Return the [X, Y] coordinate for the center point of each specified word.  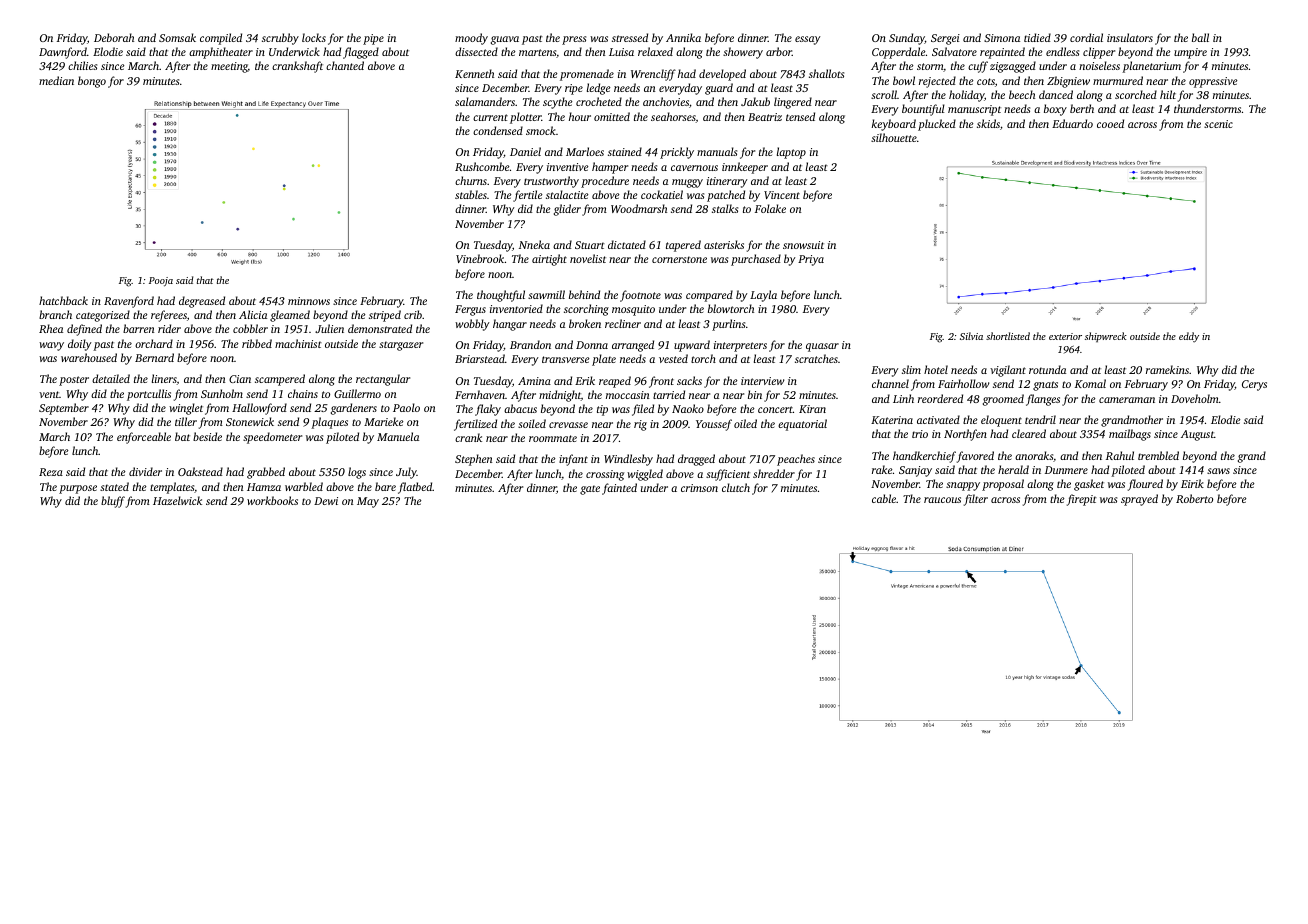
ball [1200, 37]
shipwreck [1106, 337]
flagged [361, 53]
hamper [610, 168]
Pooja [161, 282]
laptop [791, 153]
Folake [770, 208]
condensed [498, 130]
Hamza [264, 487]
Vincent [782, 195]
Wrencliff [653, 75]
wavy [51, 346]
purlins [728, 325]
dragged [696, 460]
